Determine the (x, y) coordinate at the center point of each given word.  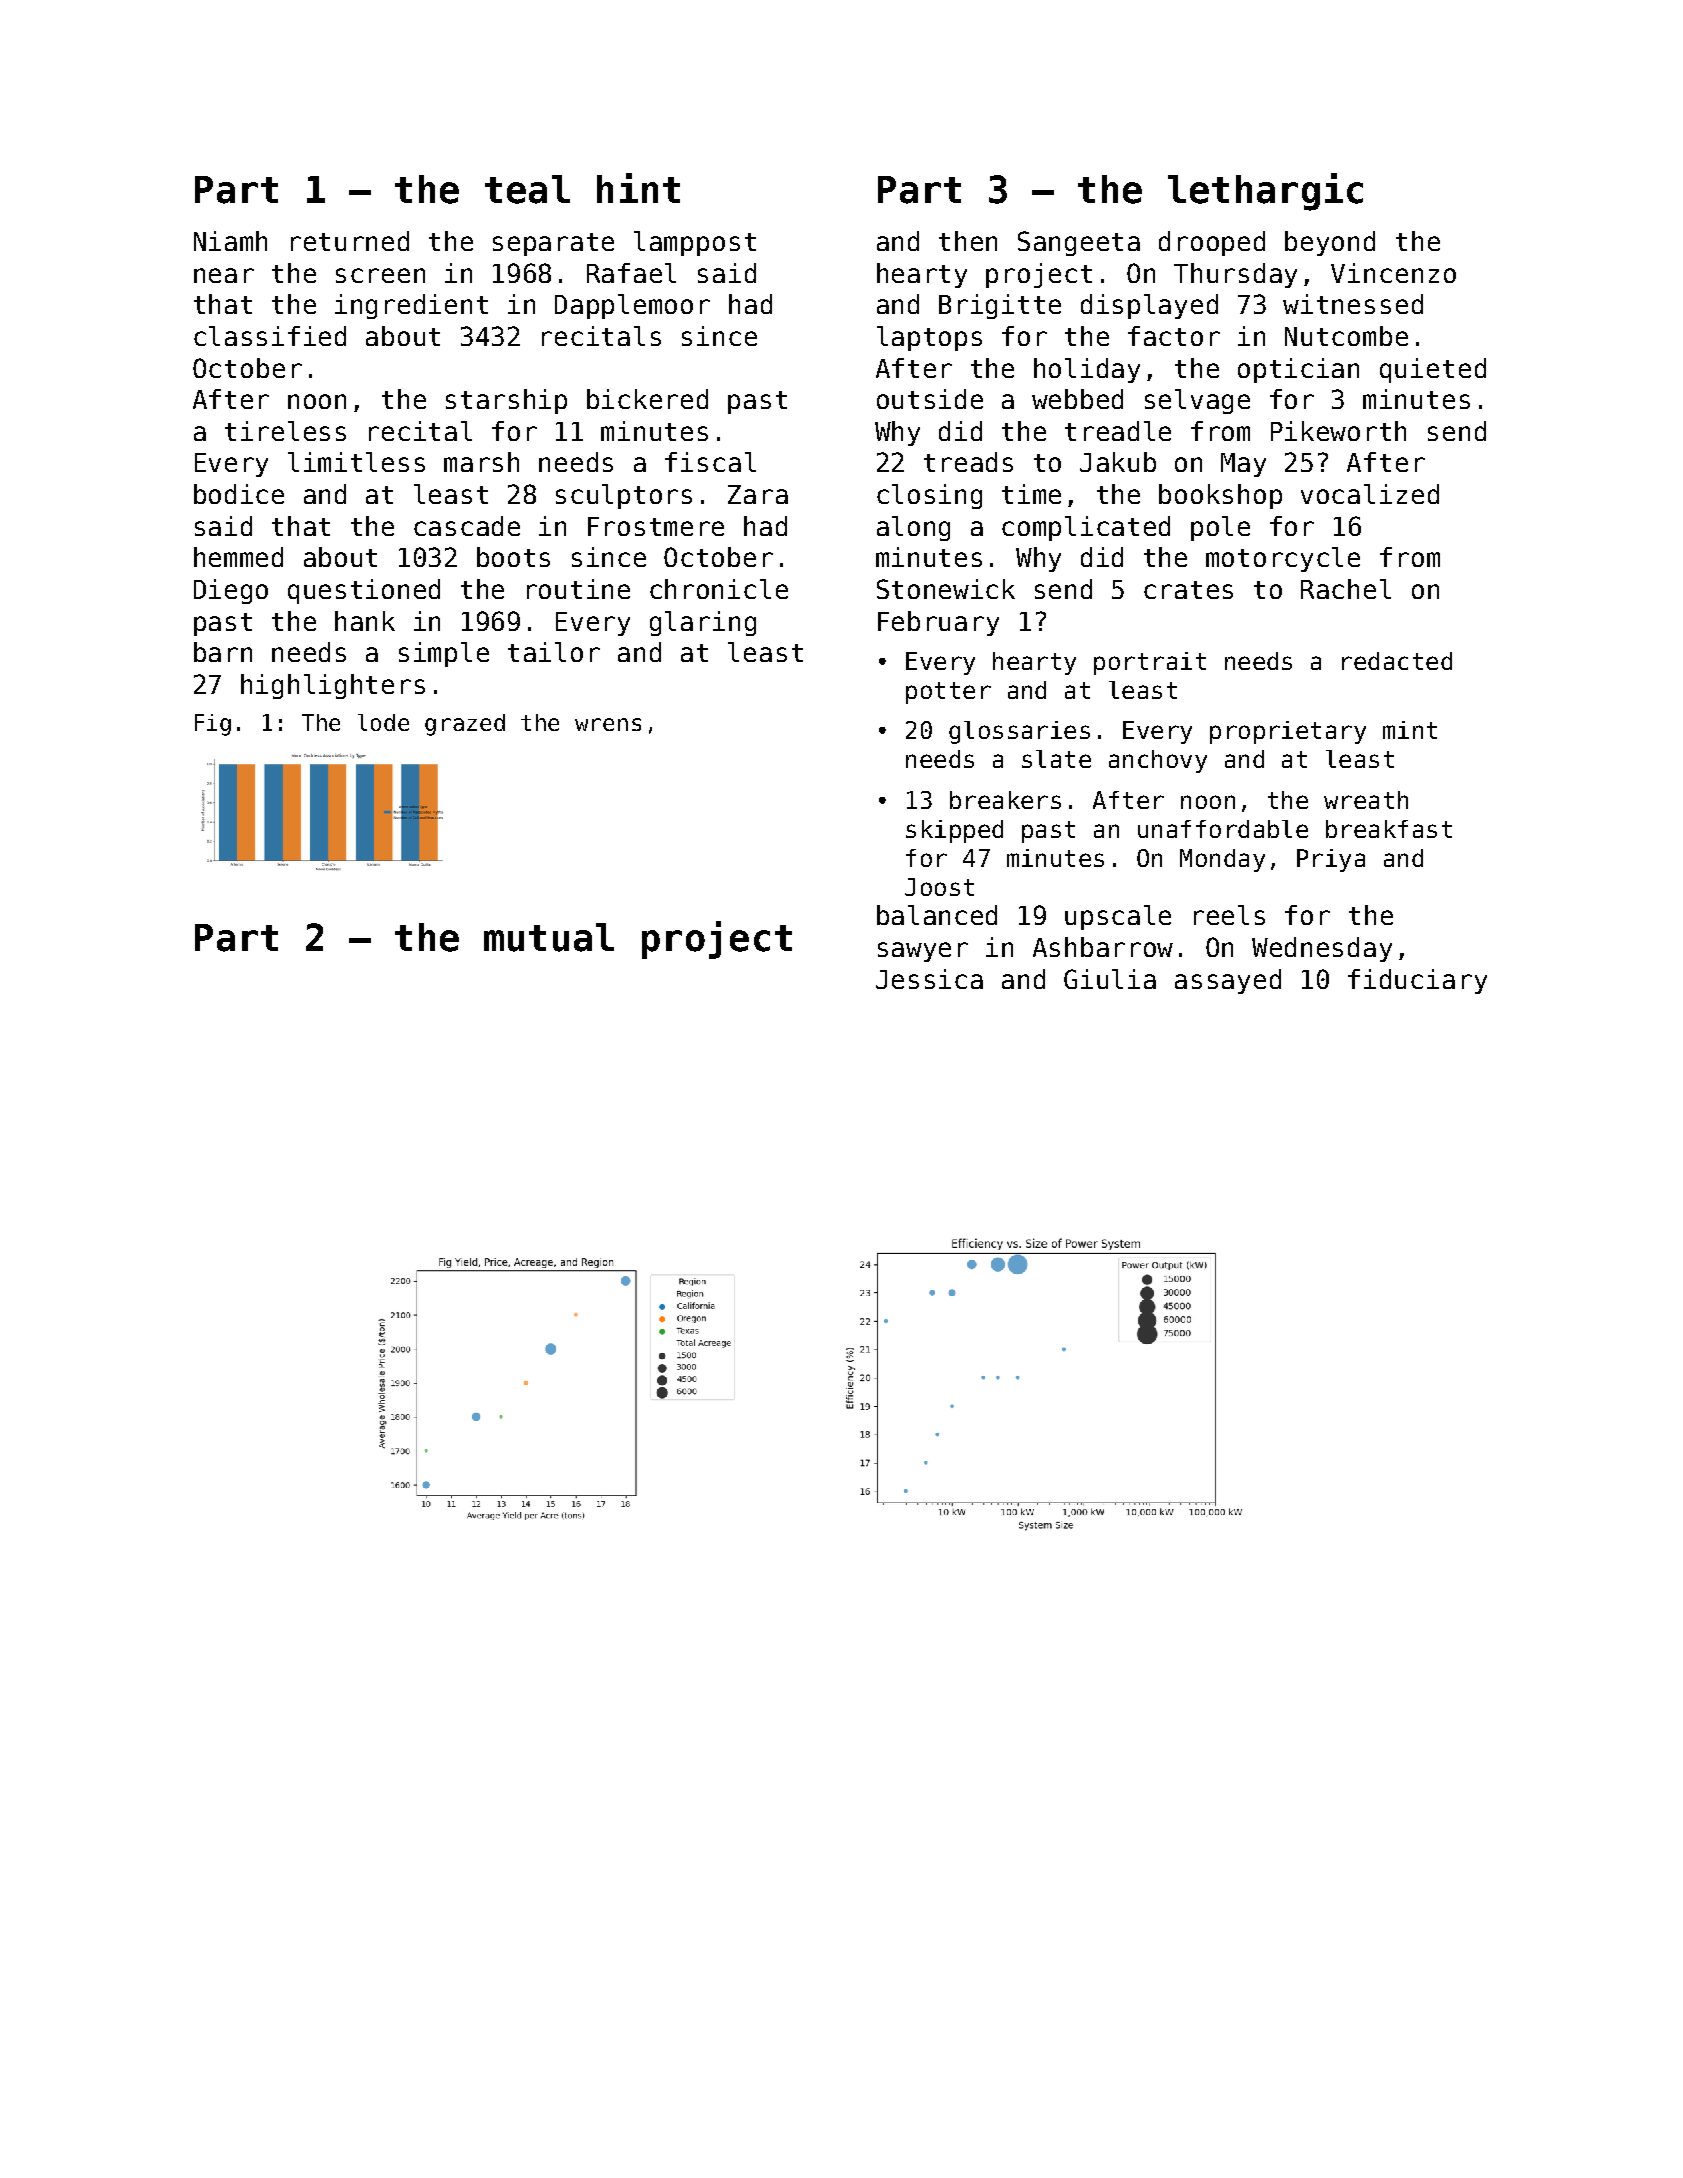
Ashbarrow (1103, 947)
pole (1220, 528)
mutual (549, 937)
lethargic (1265, 192)
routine (578, 589)
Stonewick (946, 589)
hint (638, 188)
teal (527, 189)
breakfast (1389, 829)
